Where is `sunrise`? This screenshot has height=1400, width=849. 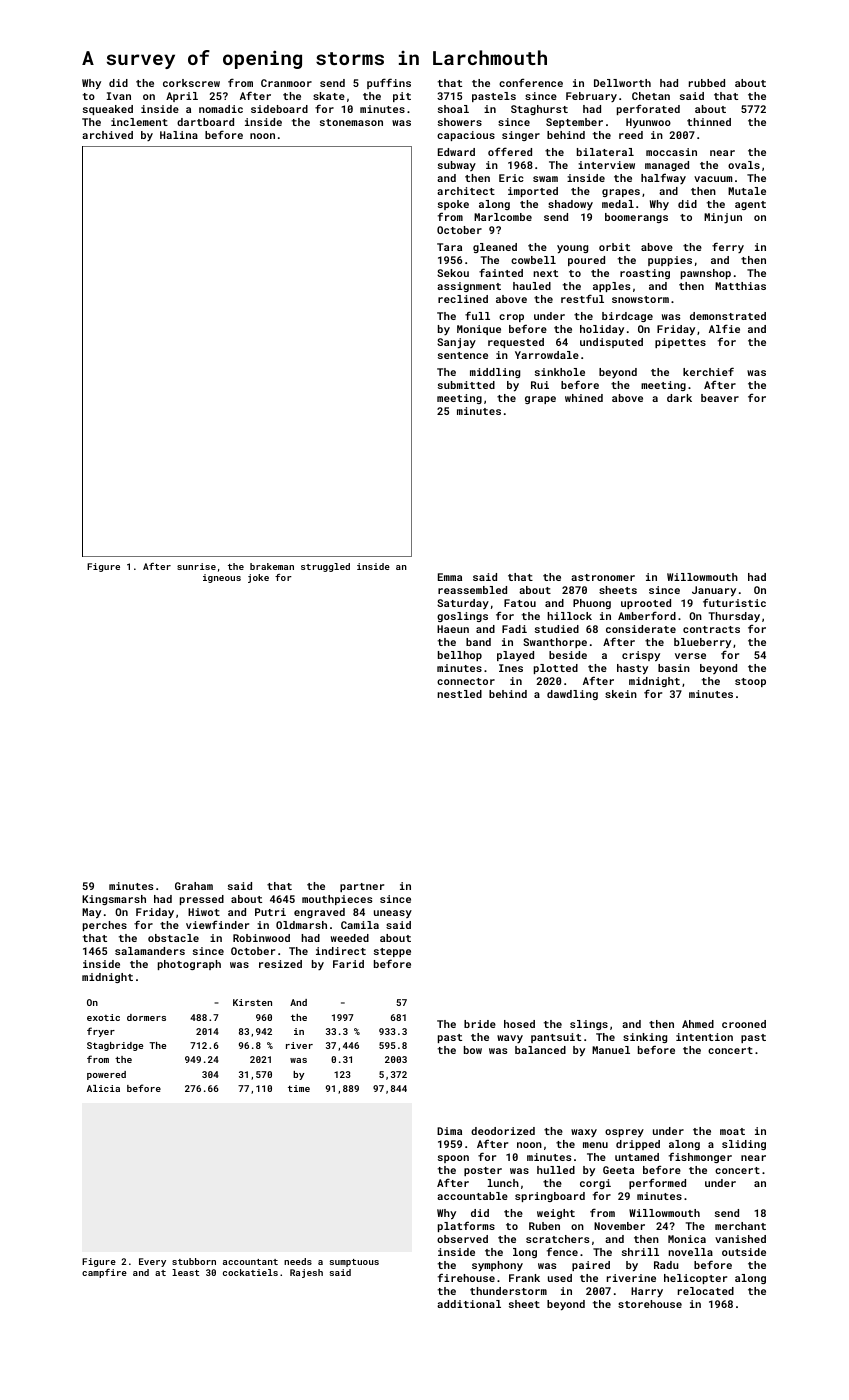 sunrise is located at coordinates (196, 566).
